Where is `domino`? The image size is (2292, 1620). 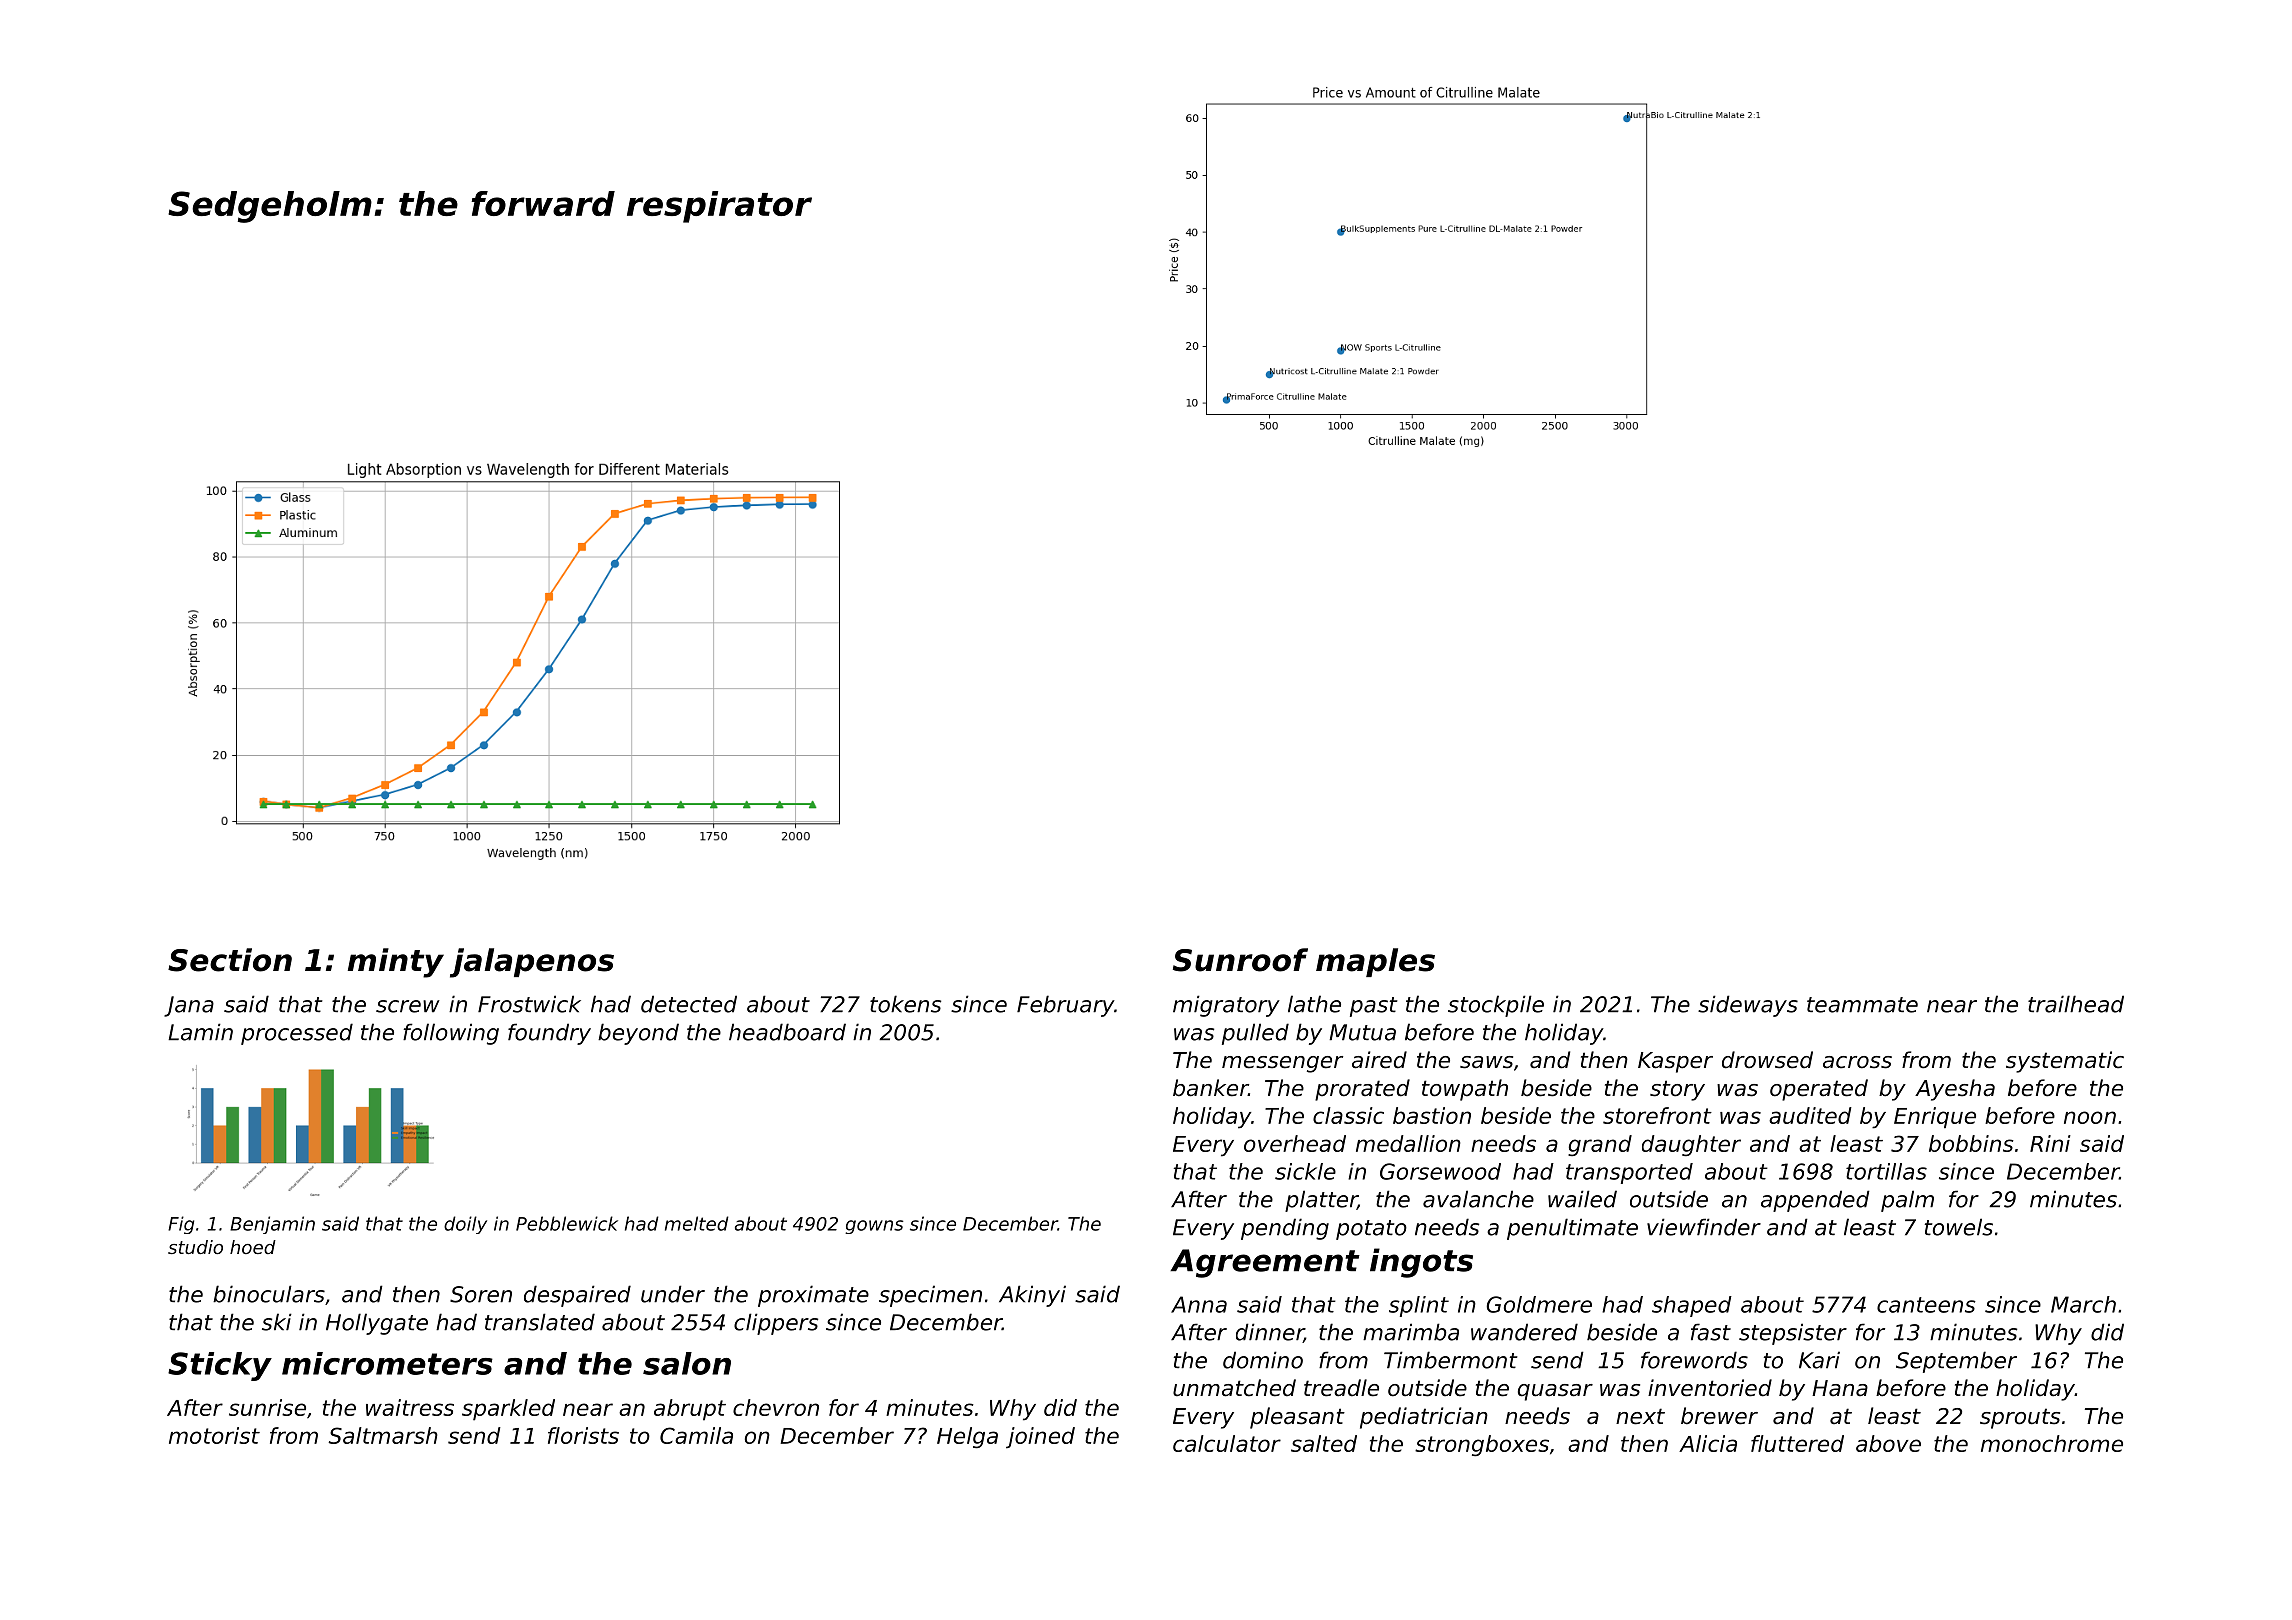
domino is located at coordinates (1263, 1360).
